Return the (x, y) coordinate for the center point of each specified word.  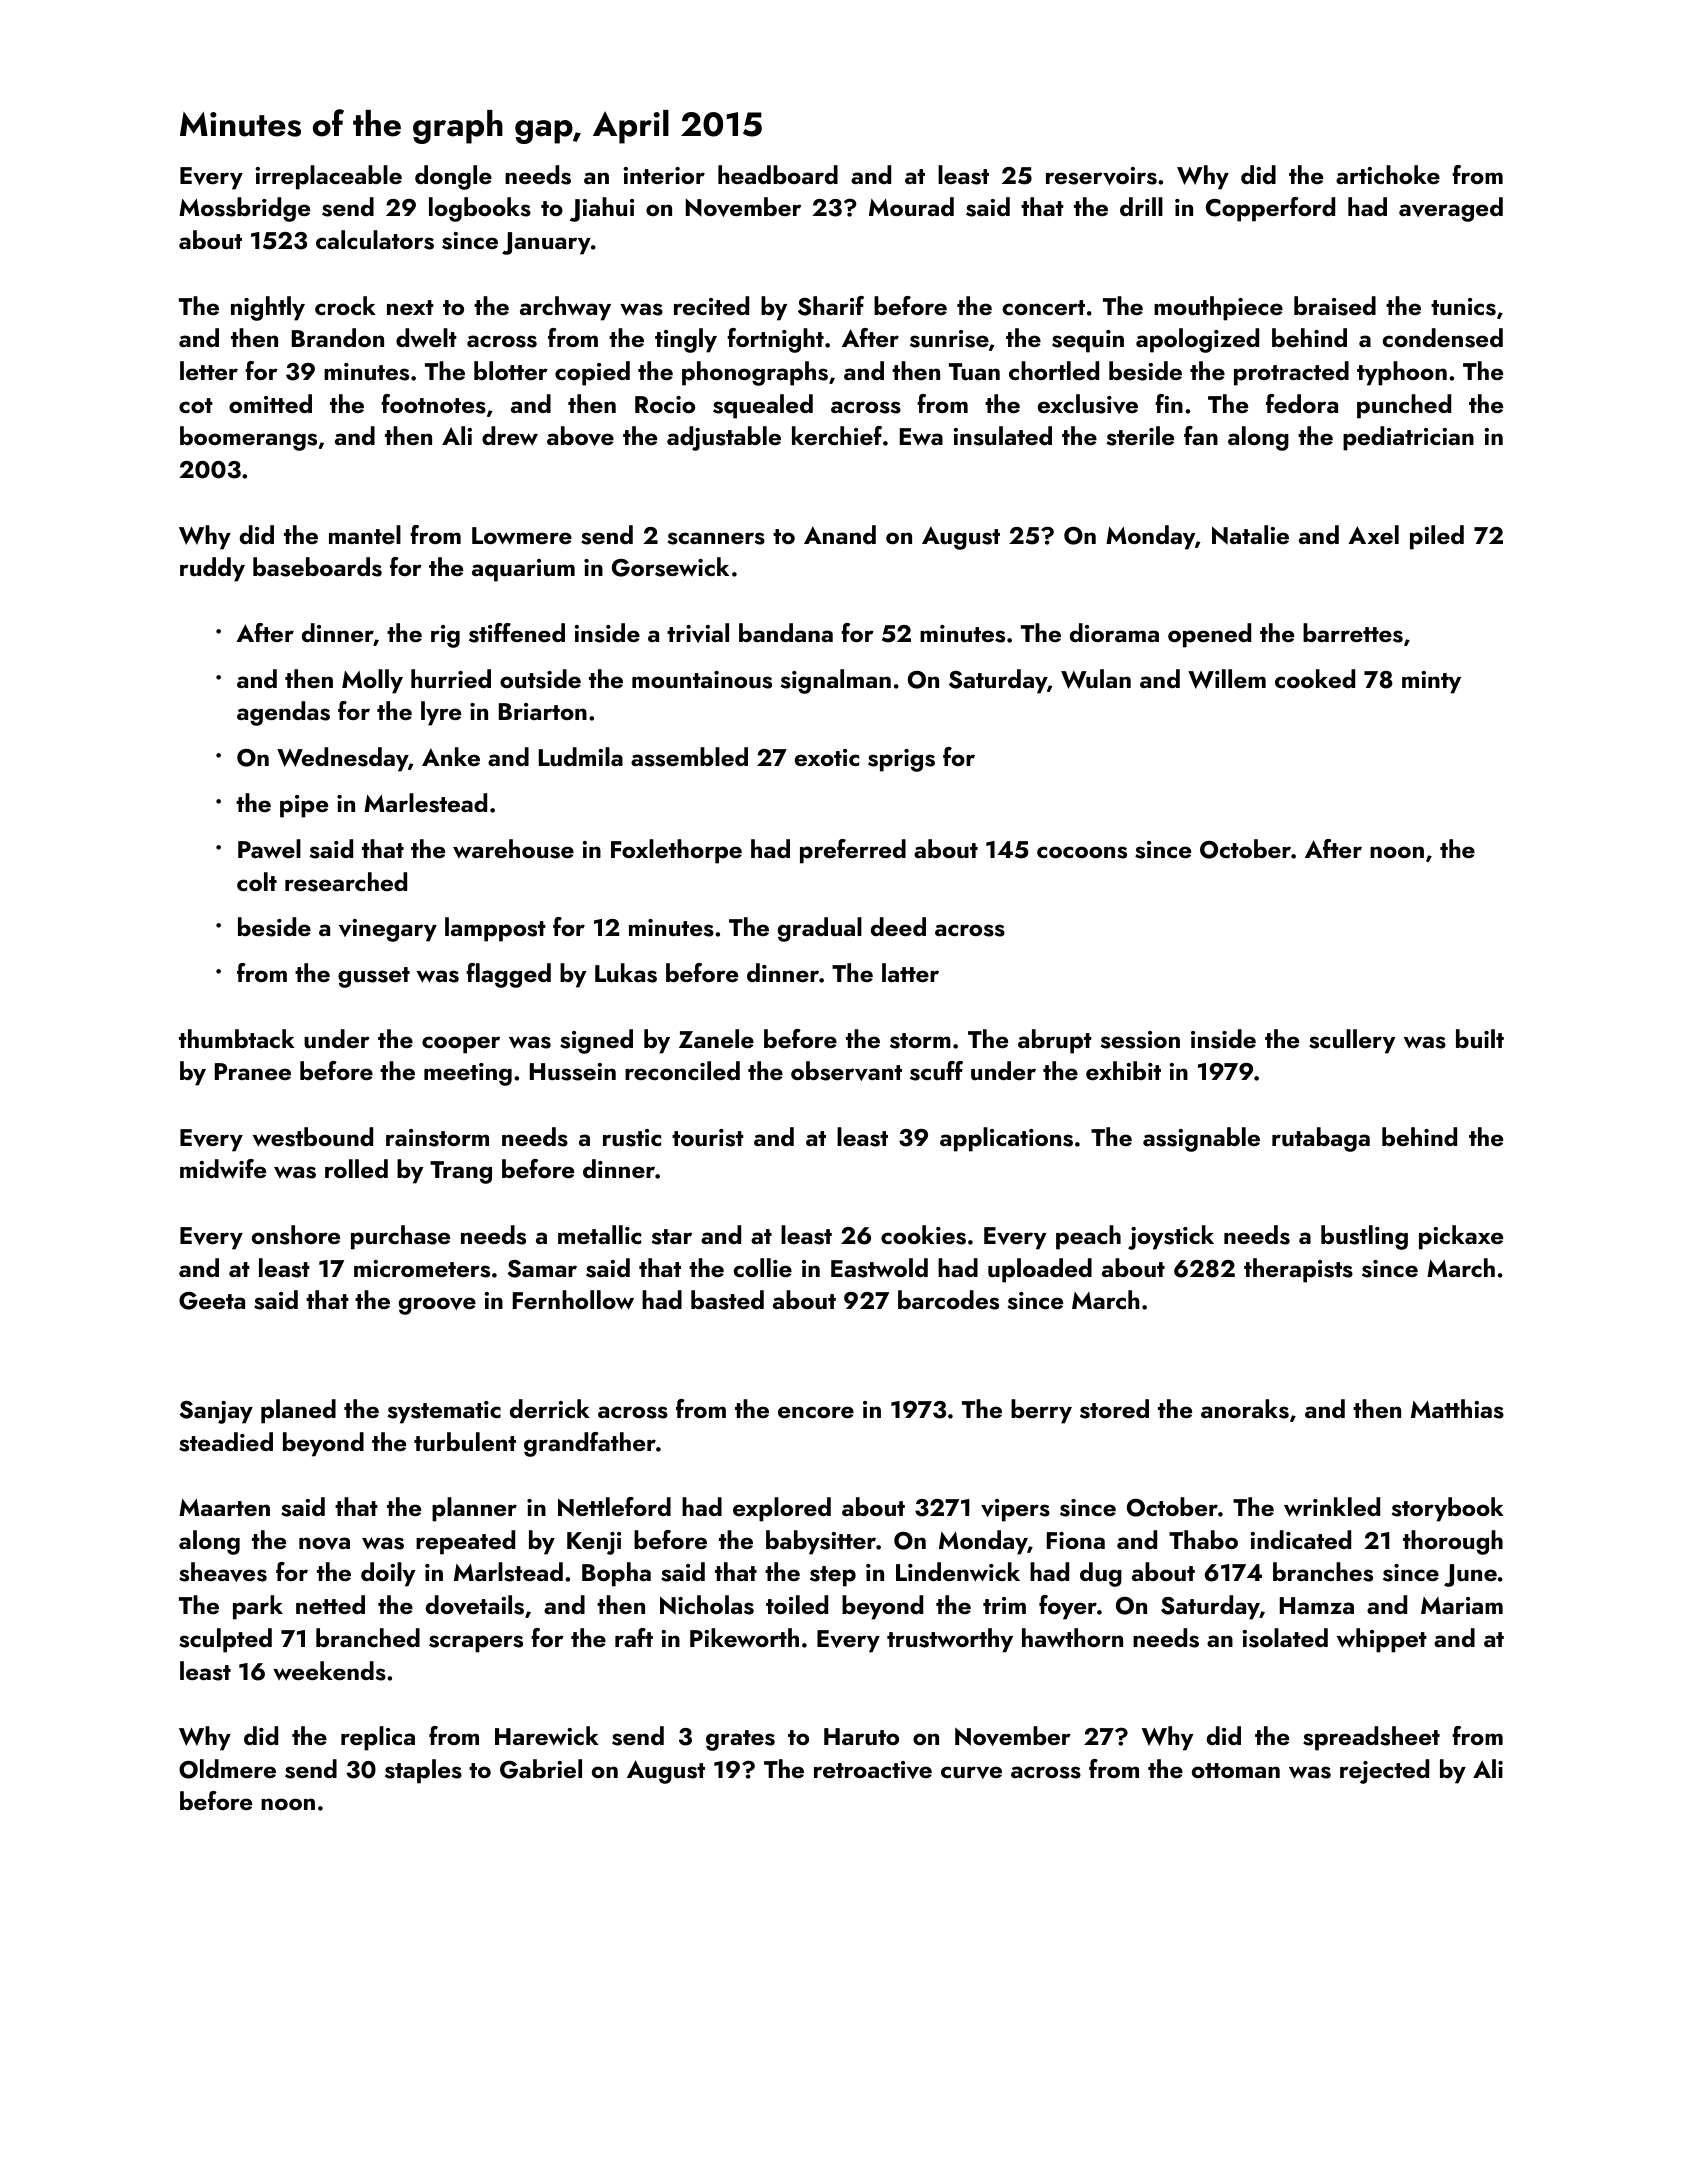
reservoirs (1101, 176)
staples (423, 1771)
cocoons (1082, 852)
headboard (778, 174)
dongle (453, 177)
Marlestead (425, 803)
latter (910, 972)
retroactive (873, 1770)
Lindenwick (958, 1572)
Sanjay (216, 1412)
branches (1323, 1572)
